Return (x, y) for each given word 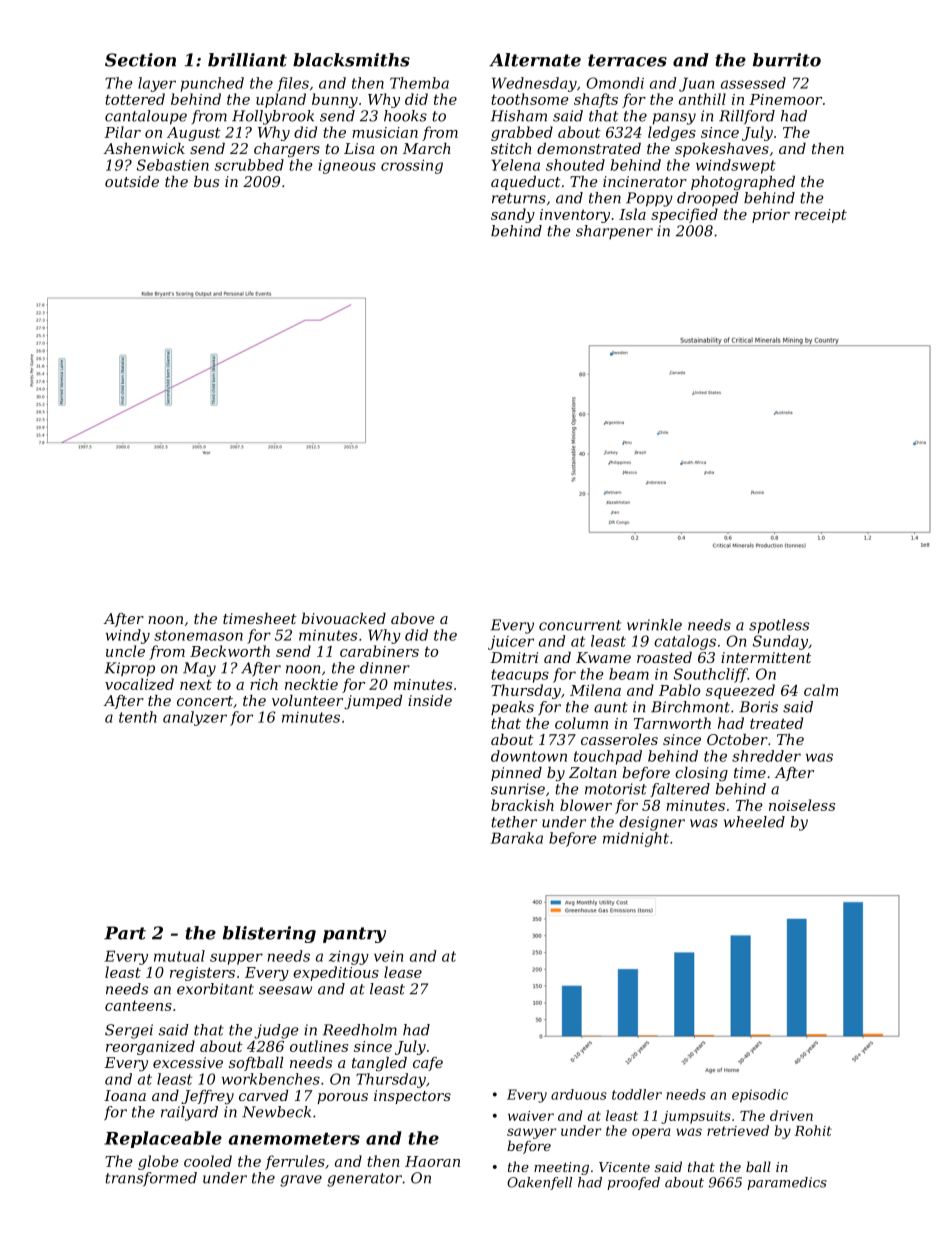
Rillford (747, 117)
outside (132, 181)
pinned (516, 774)
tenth (138, 717)
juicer (511, 642)
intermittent (766, 657)
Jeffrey (207, 1097)
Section (140, 60)
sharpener (614, 232)
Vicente (624, 1167)
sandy (513, 215)
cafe (428, 1064)
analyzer (195, 718)
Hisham (519, 116)
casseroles (619, 739)
